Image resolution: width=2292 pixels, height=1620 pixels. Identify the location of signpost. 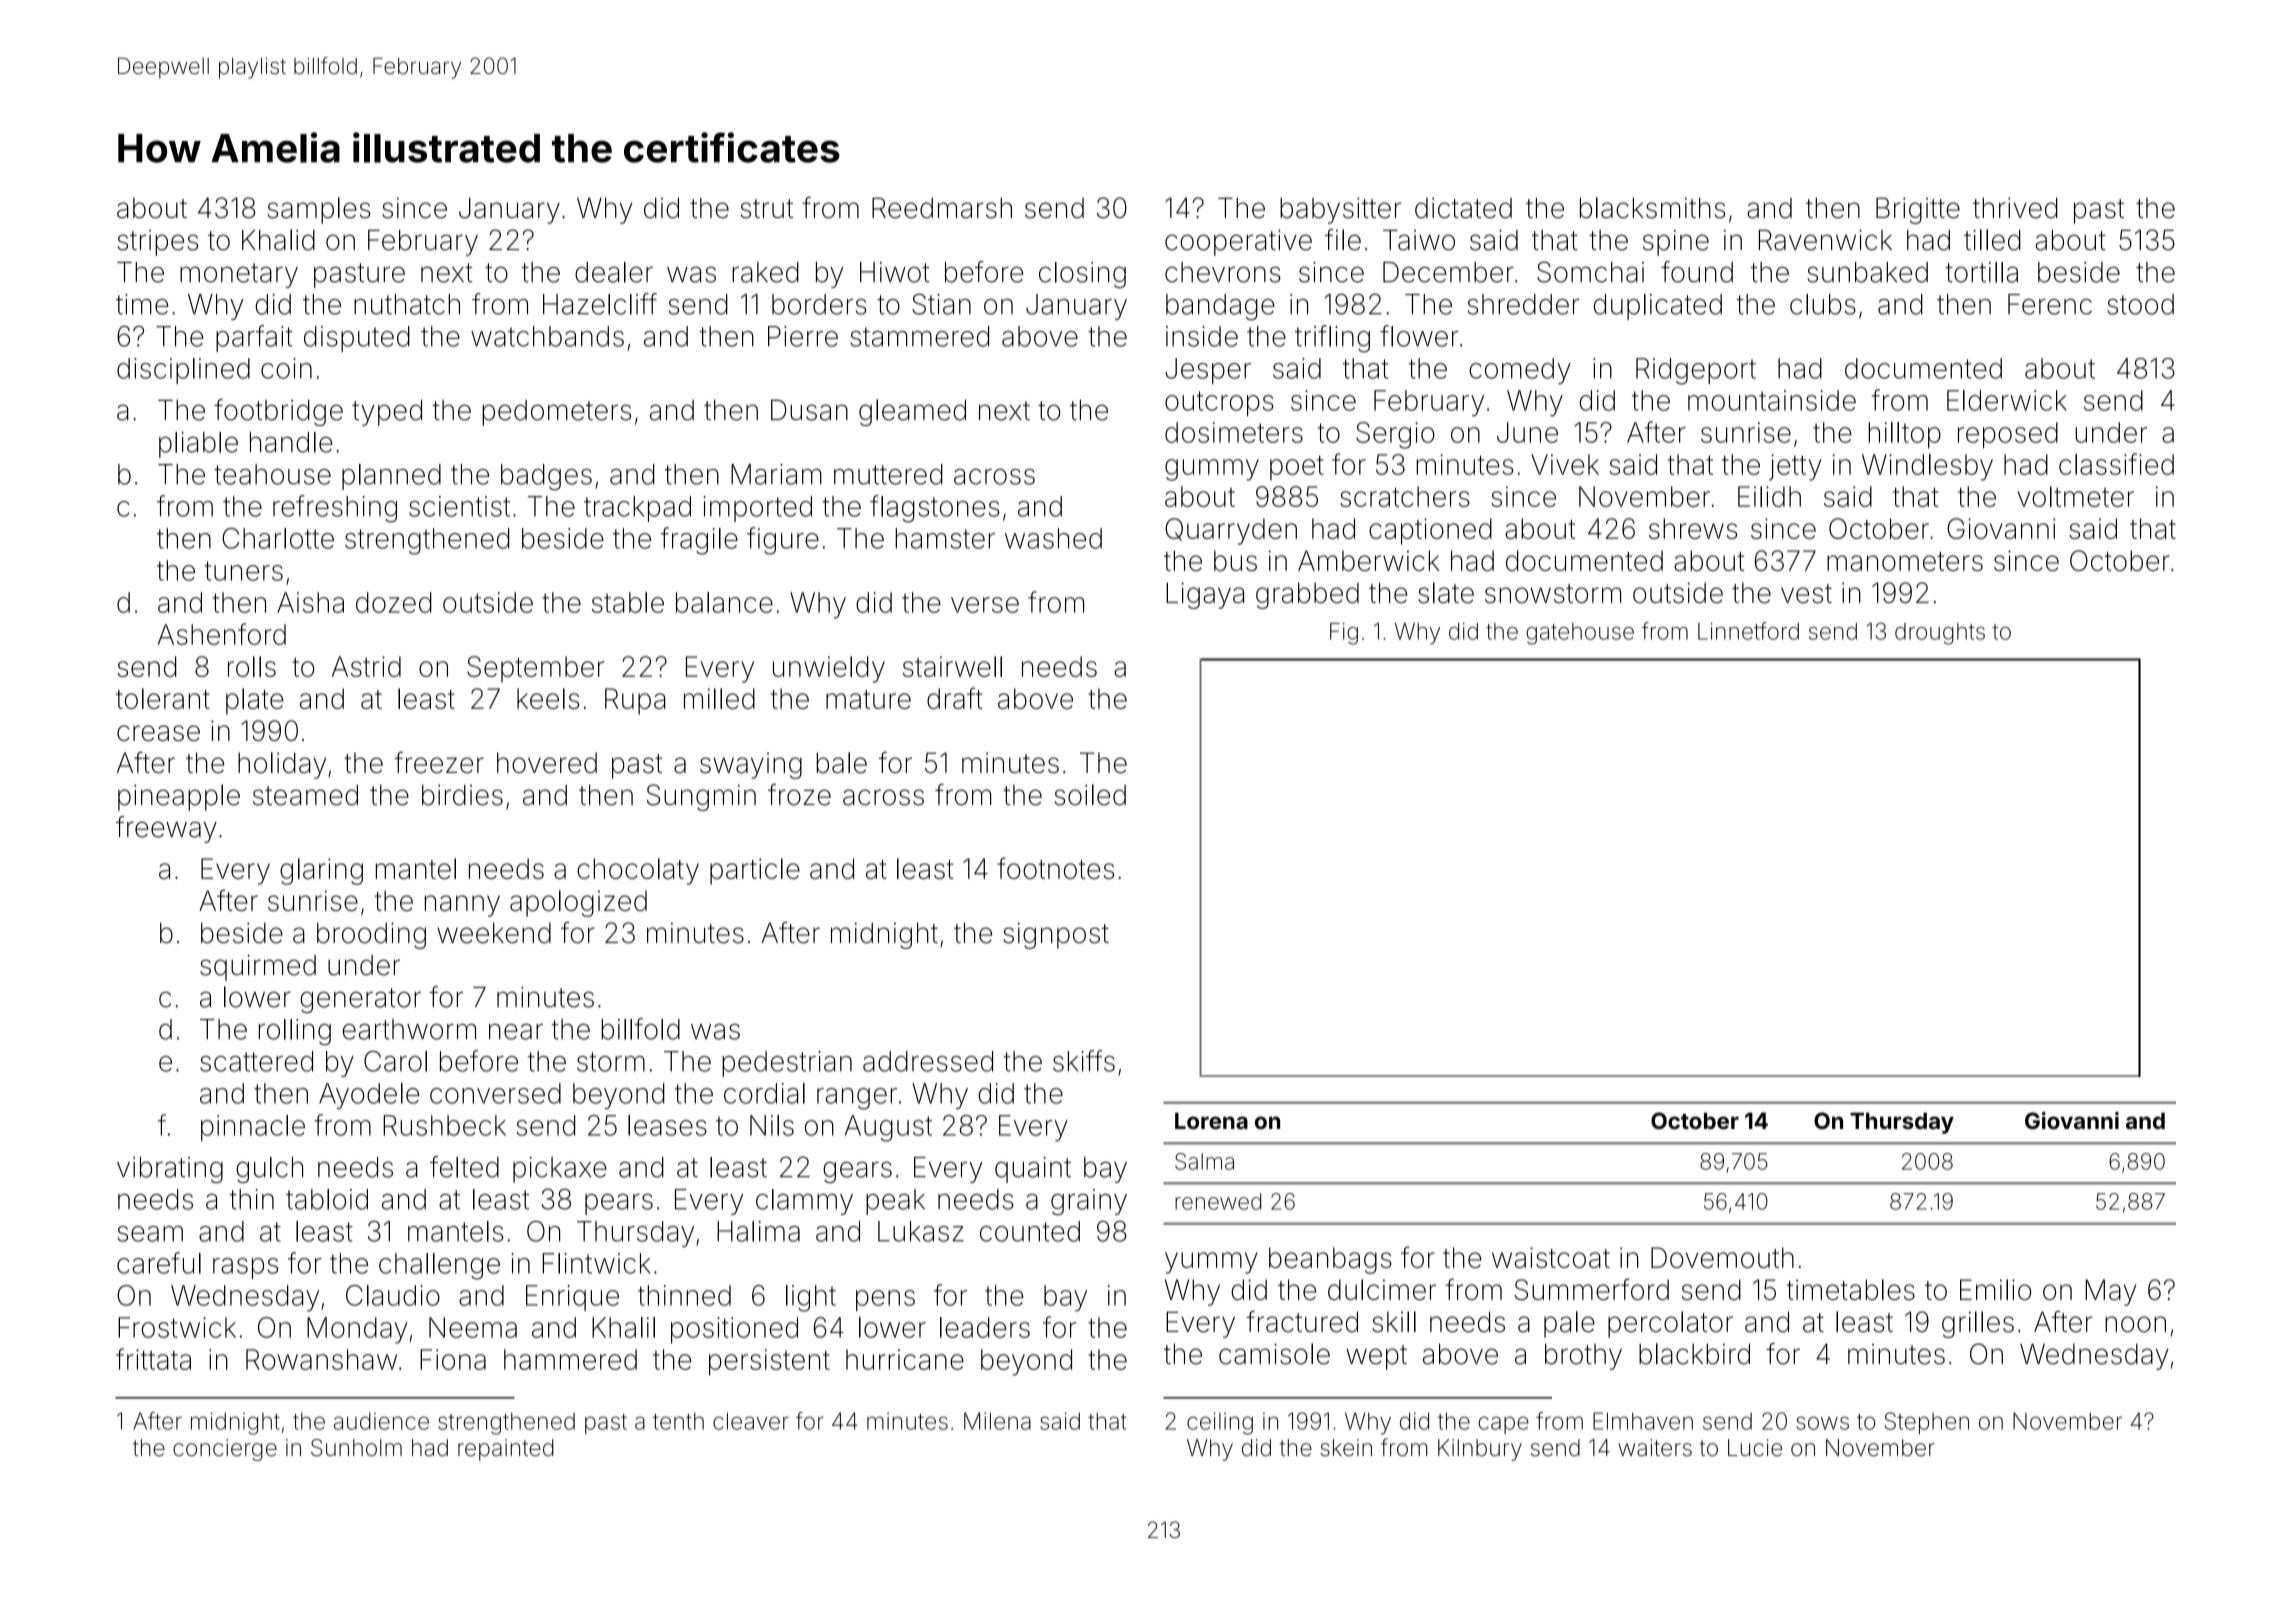
(1056, 936).
